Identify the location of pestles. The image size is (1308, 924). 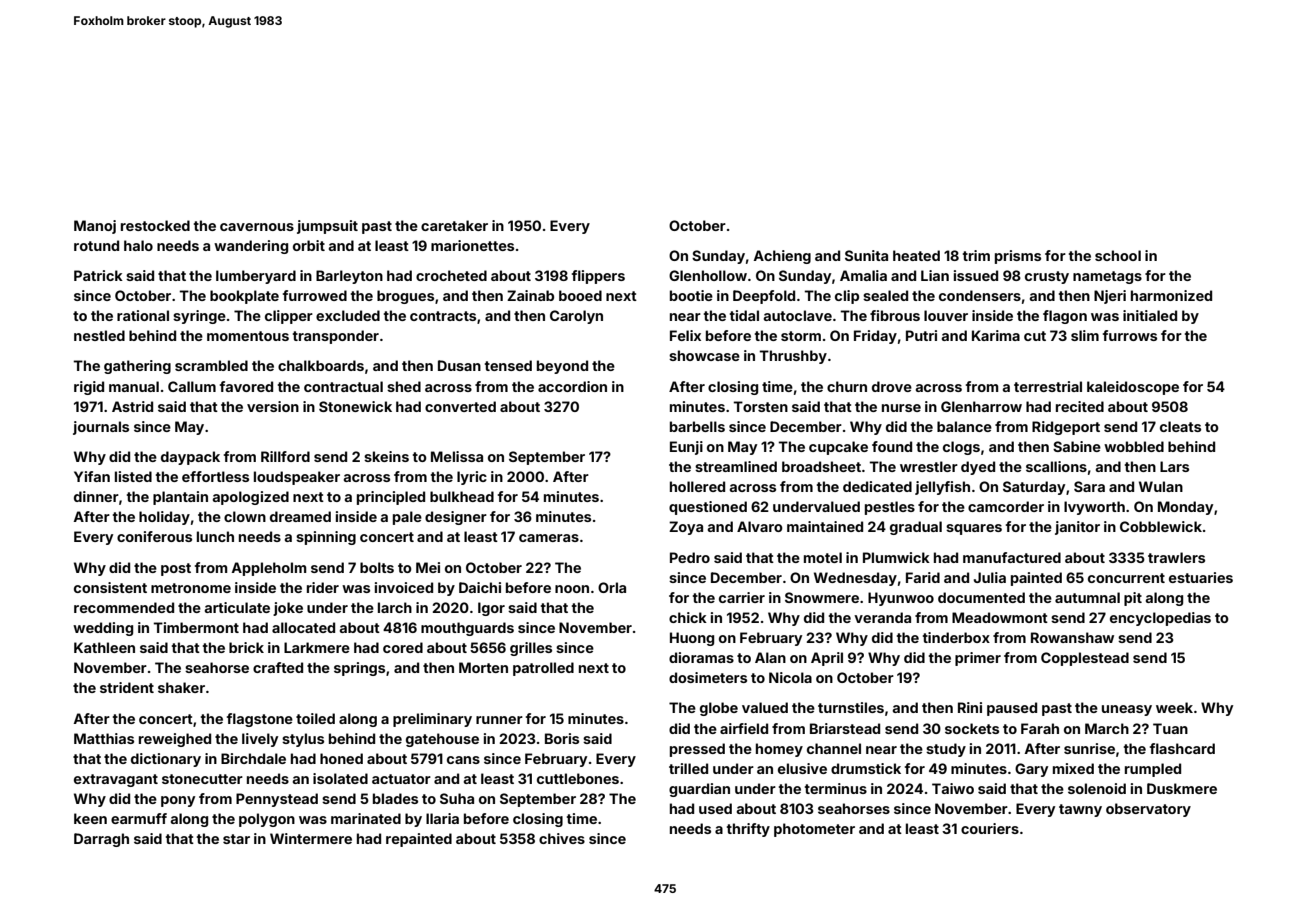
(890, 508).
